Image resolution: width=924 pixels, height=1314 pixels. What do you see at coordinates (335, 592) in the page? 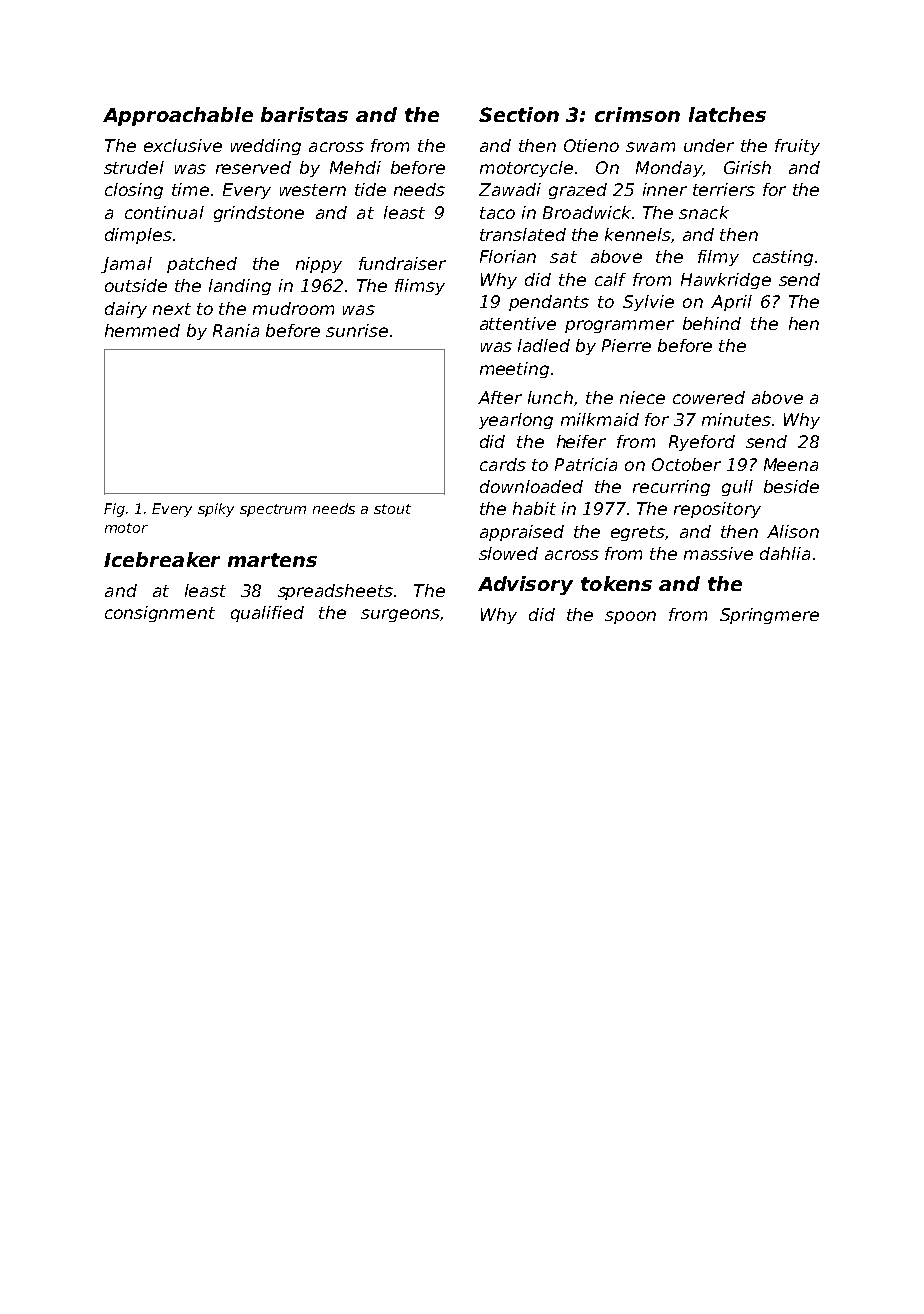
I see `spreadsheets` at bounding box center [335, 592].
